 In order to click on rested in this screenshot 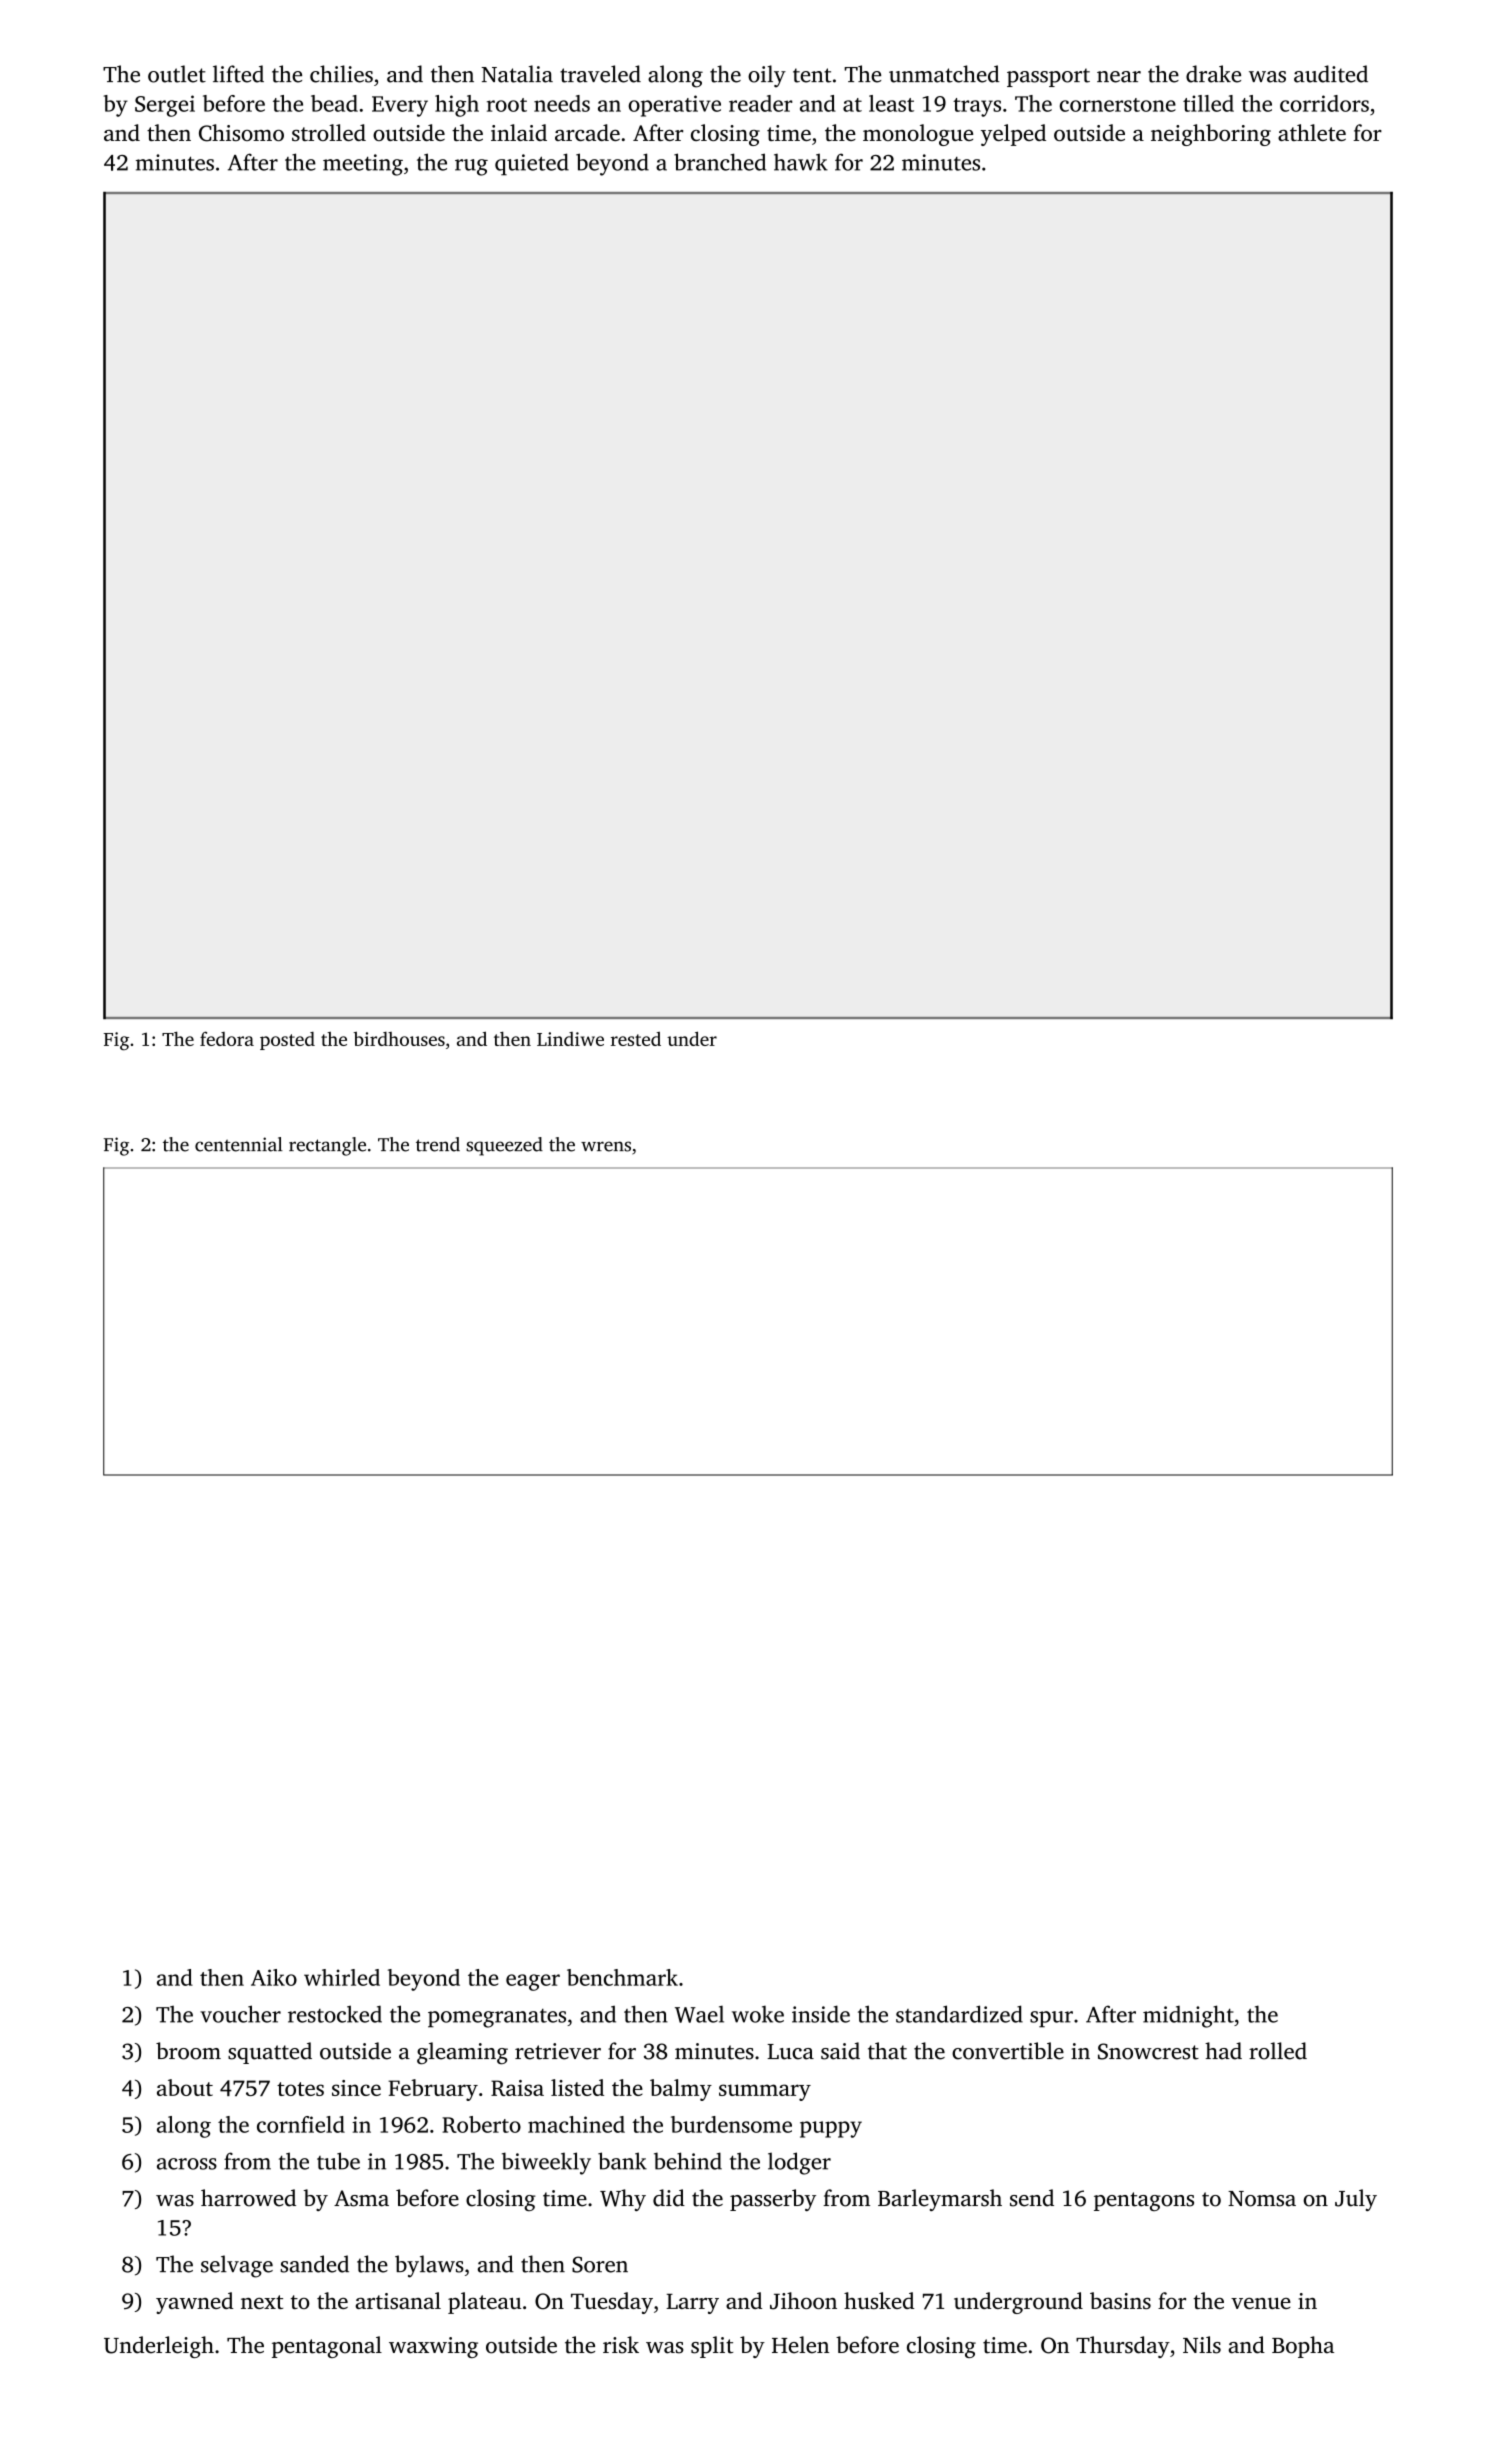, I will do `click(636, 1039)`.
